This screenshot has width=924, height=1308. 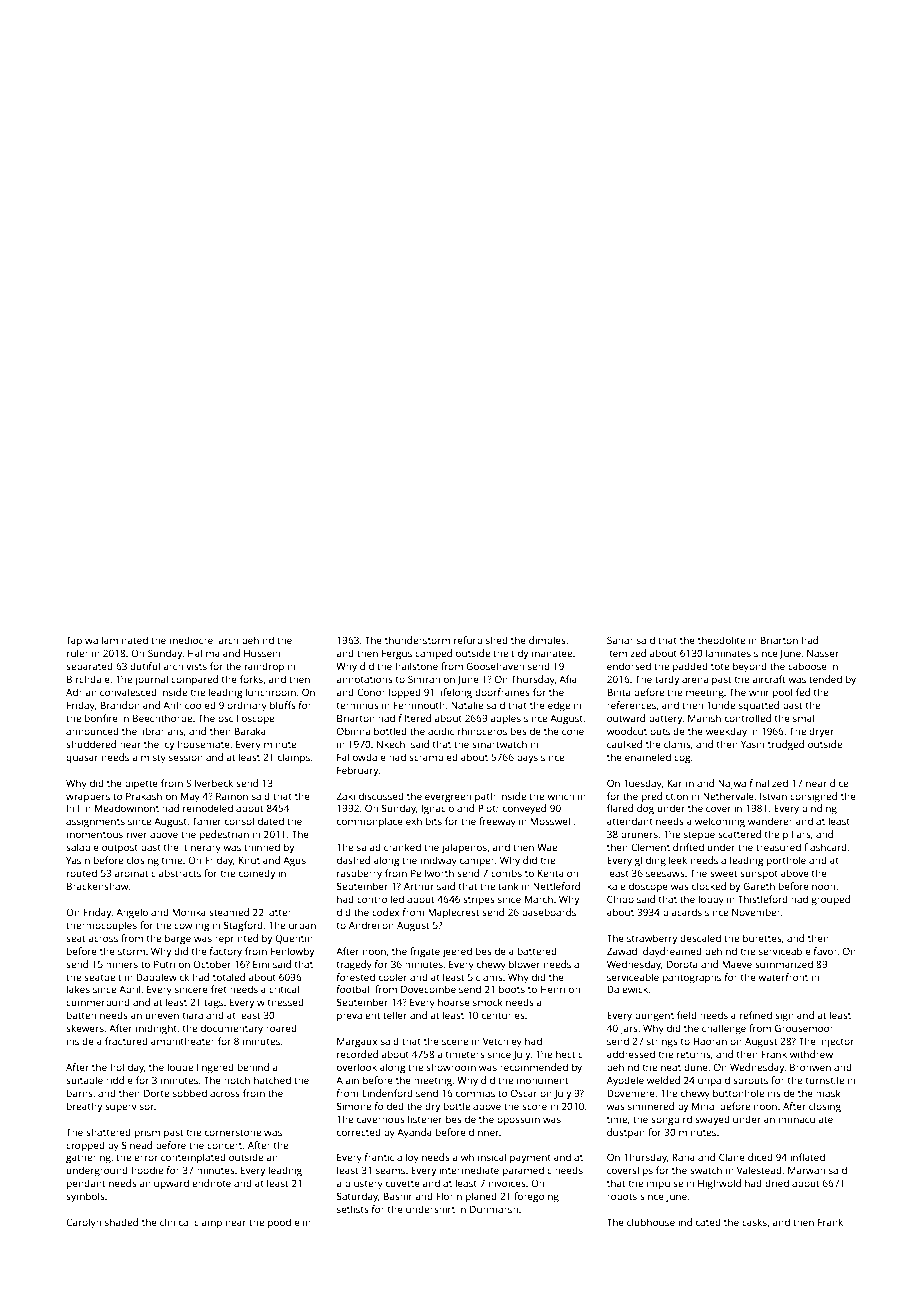 I want to click on recorded, so click(x=357, y=1054).
